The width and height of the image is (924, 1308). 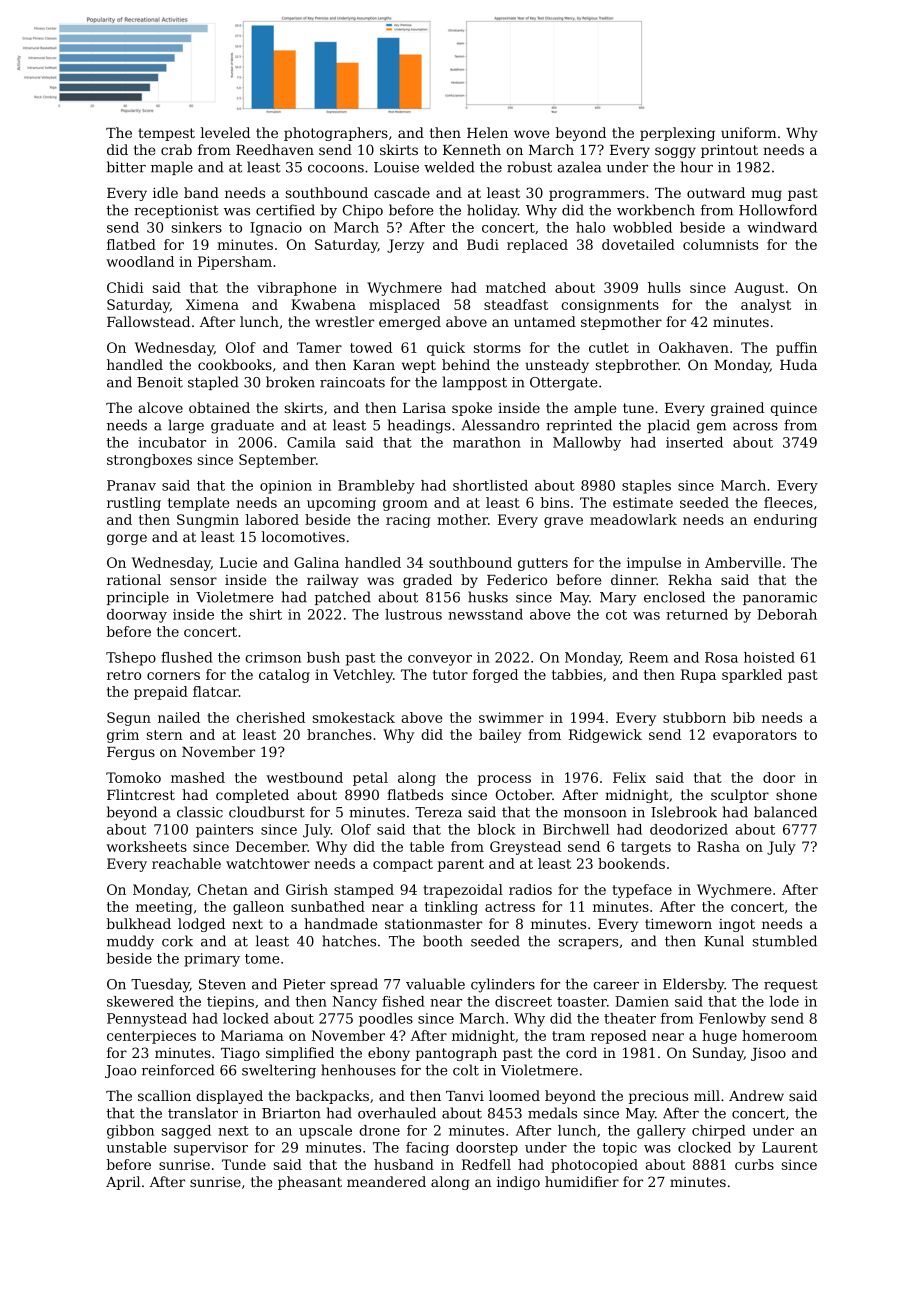 I want to click on cot, so click(x=616, y=615).
